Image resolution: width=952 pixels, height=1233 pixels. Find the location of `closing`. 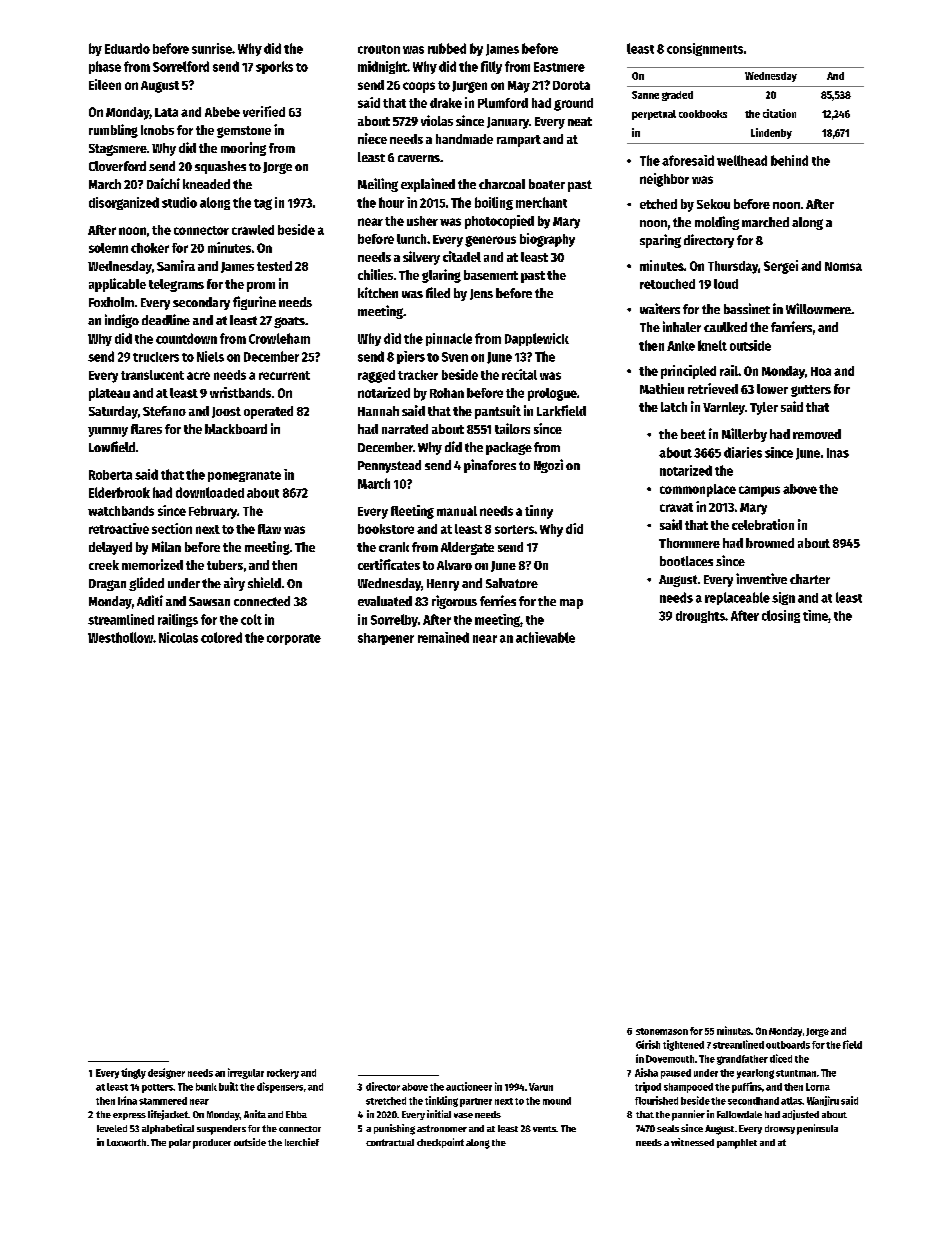

closing is located at coordinates (781, 616).
